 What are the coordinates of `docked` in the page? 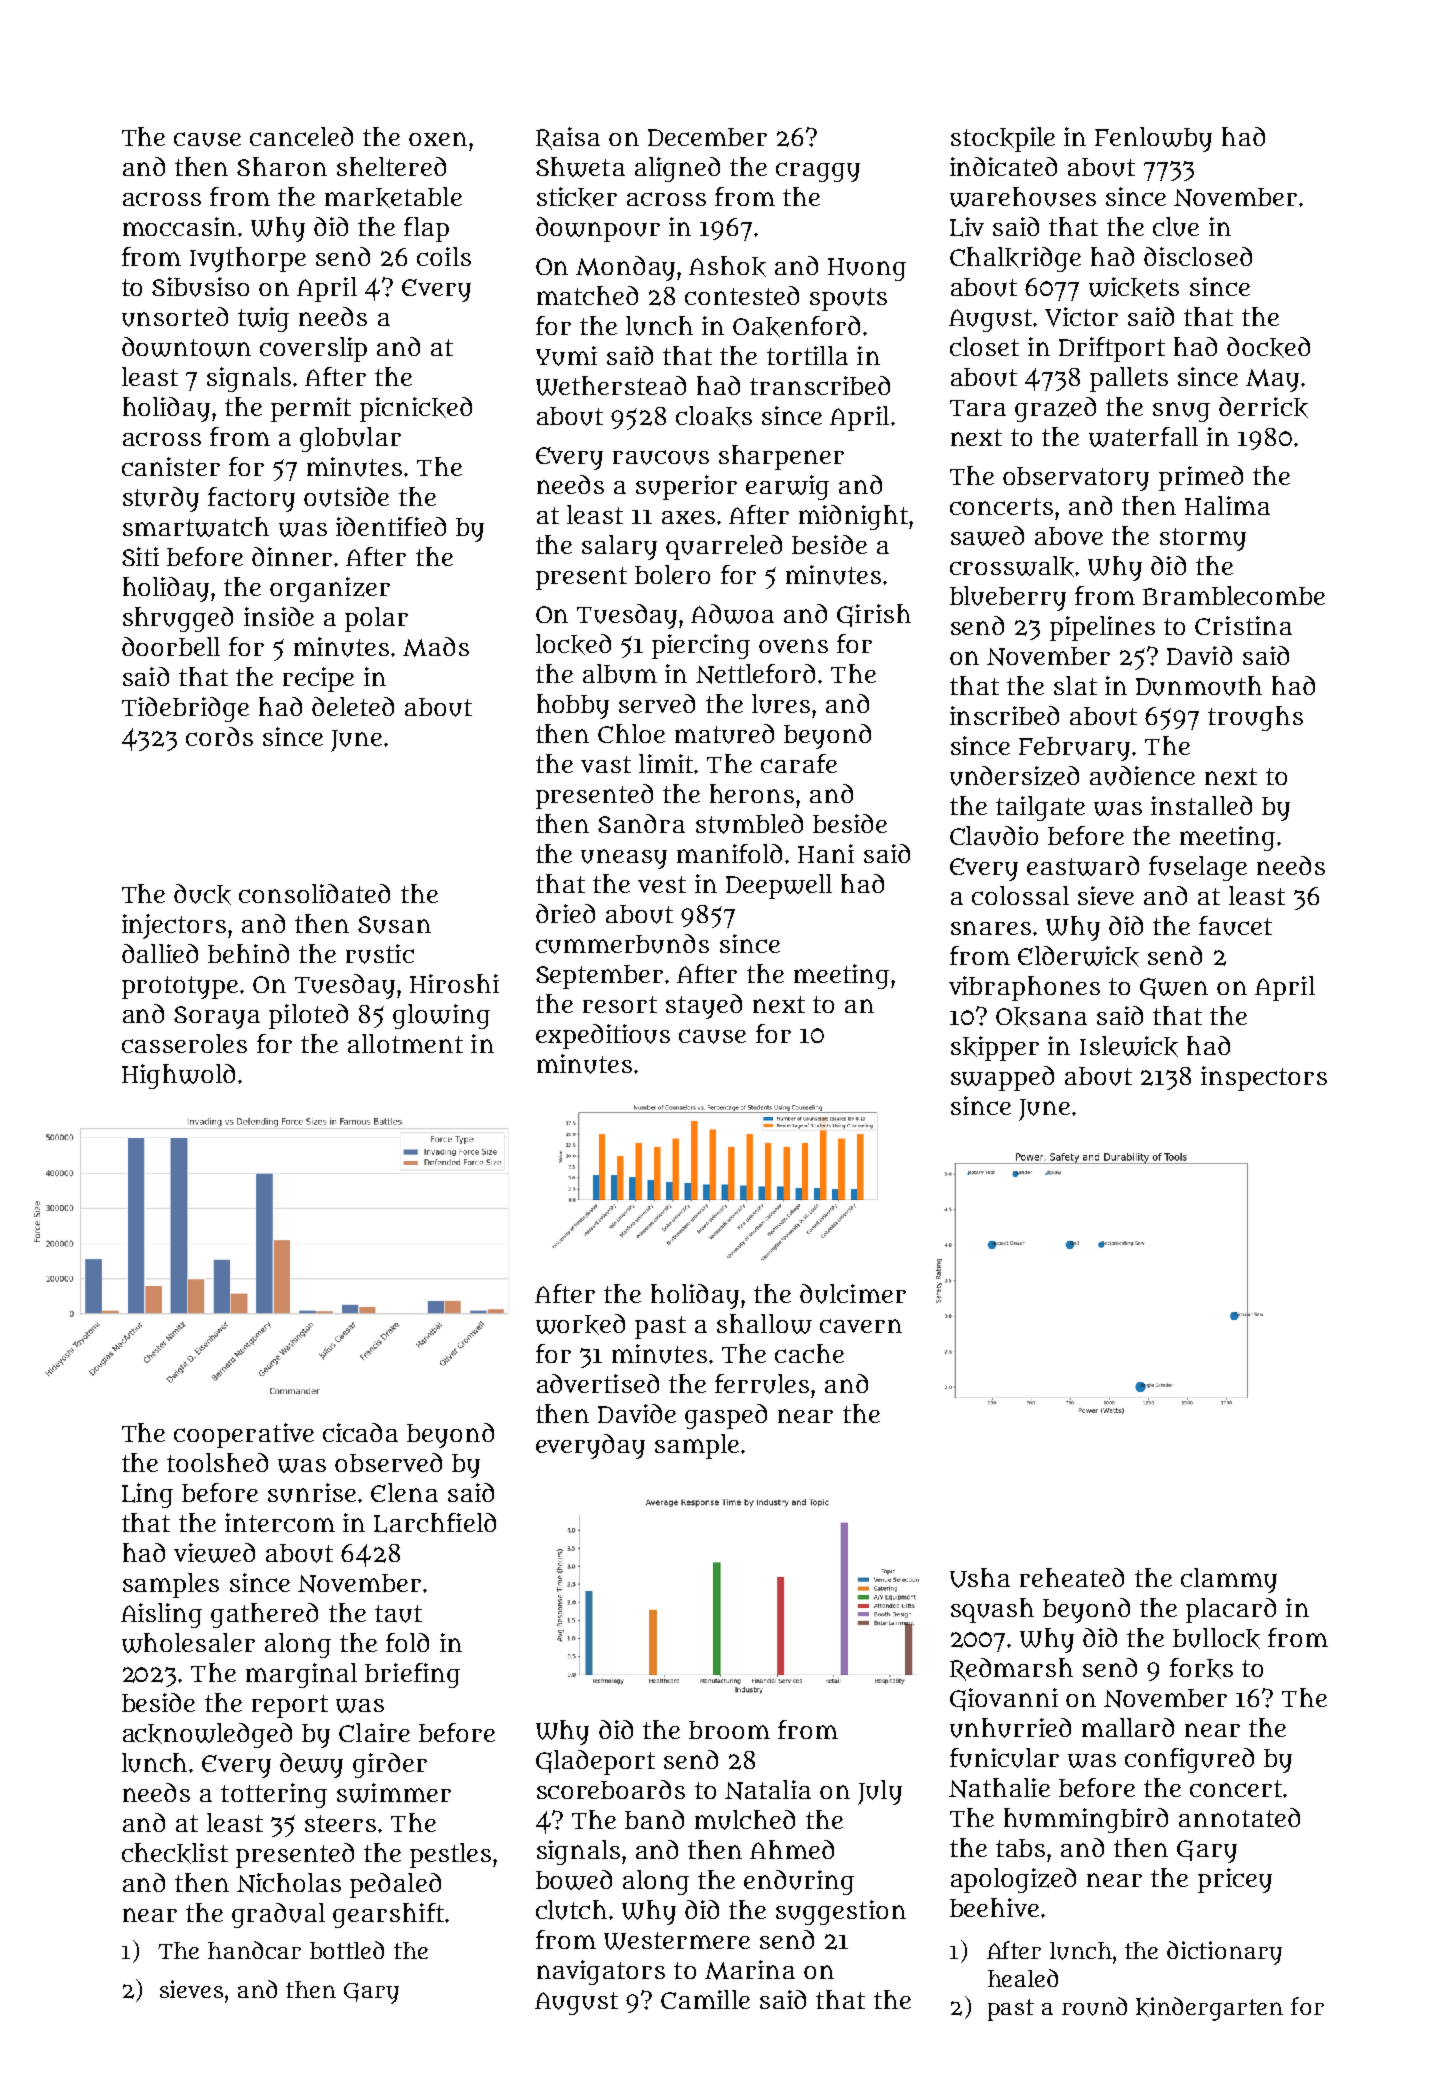 It's located at (1268, 347).
